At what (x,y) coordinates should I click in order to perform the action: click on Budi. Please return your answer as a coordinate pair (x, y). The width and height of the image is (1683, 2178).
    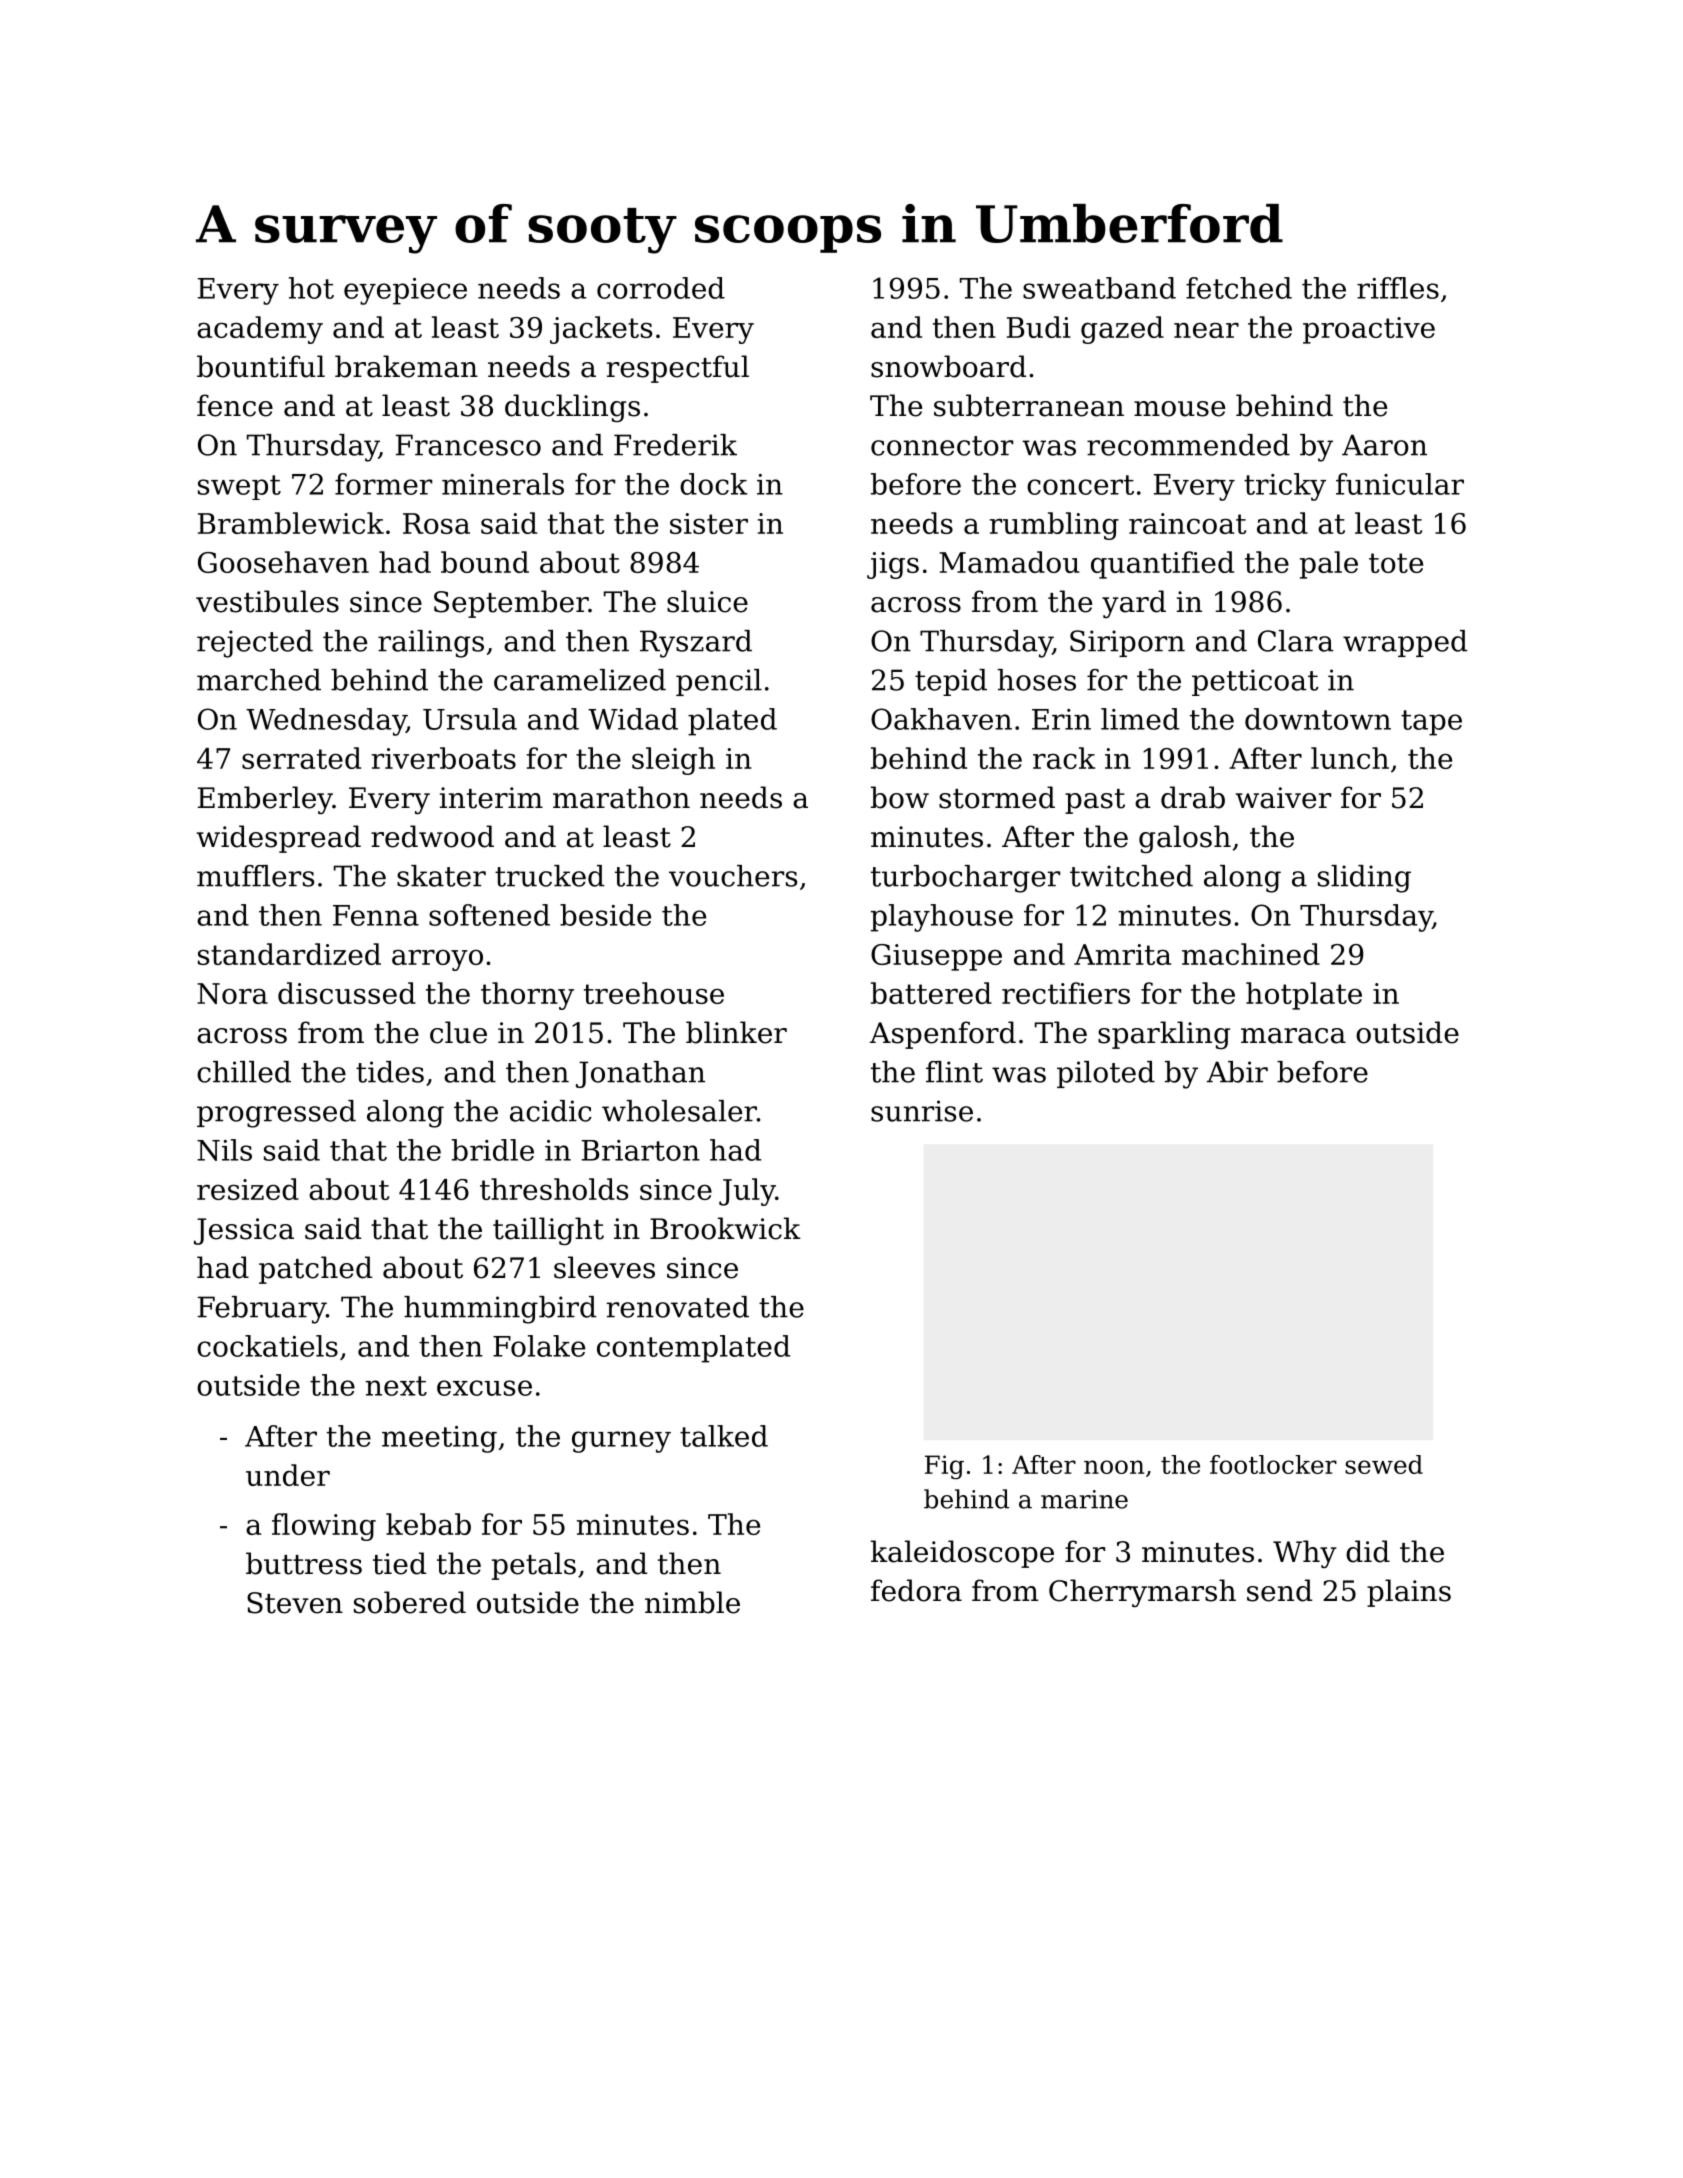
    Looking at the image, I should click on (1039, 327).
